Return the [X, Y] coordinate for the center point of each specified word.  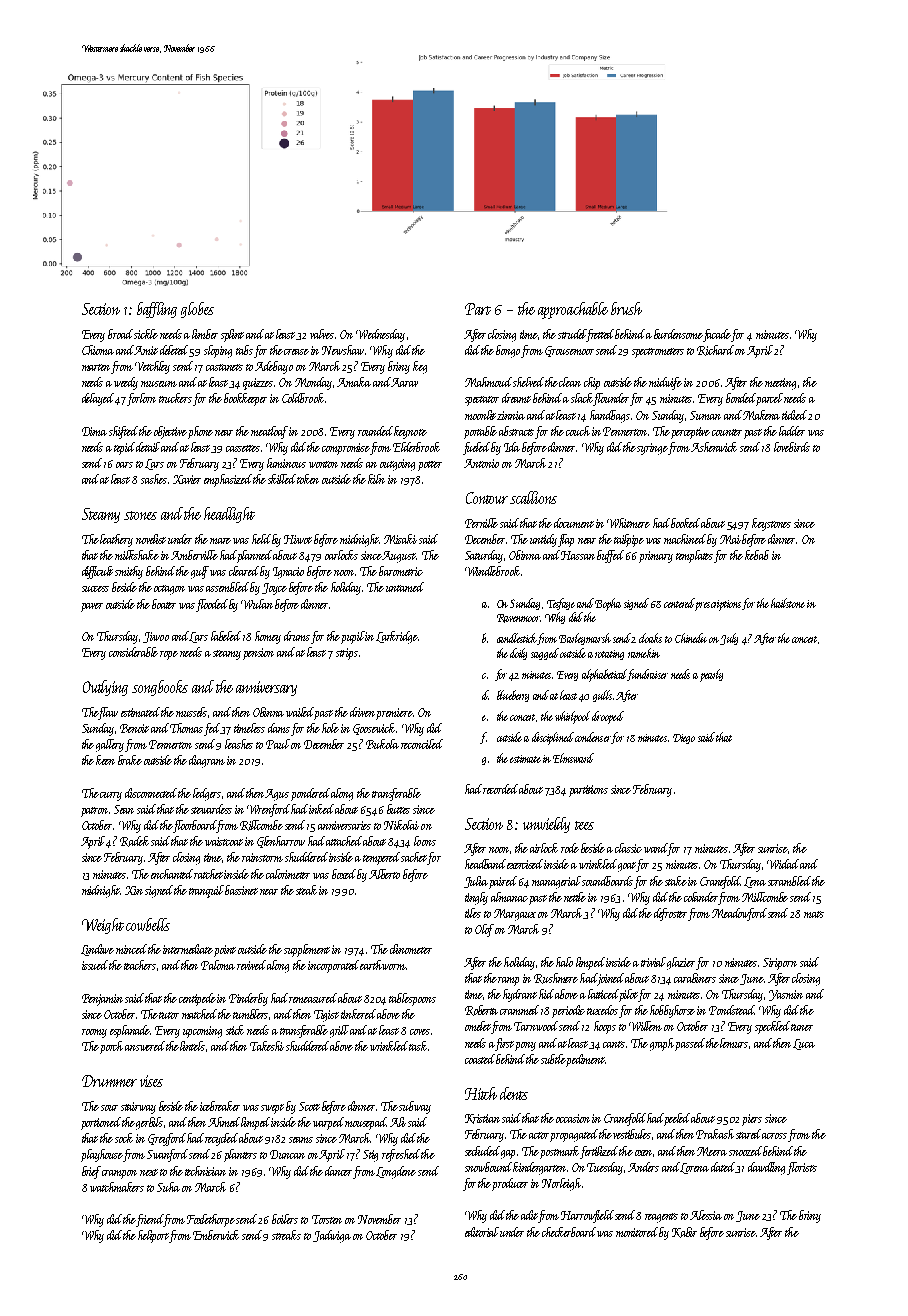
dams [279, 728]
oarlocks [341, 555]
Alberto [384, 874]
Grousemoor [569, 351]
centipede [197, 999]
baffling [157, 310]
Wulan [257, 604]
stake [676, 881]
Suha [168, 1187]
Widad [783, 864]
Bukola [382, 744]
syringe [653, 449]
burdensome [678, 334]
